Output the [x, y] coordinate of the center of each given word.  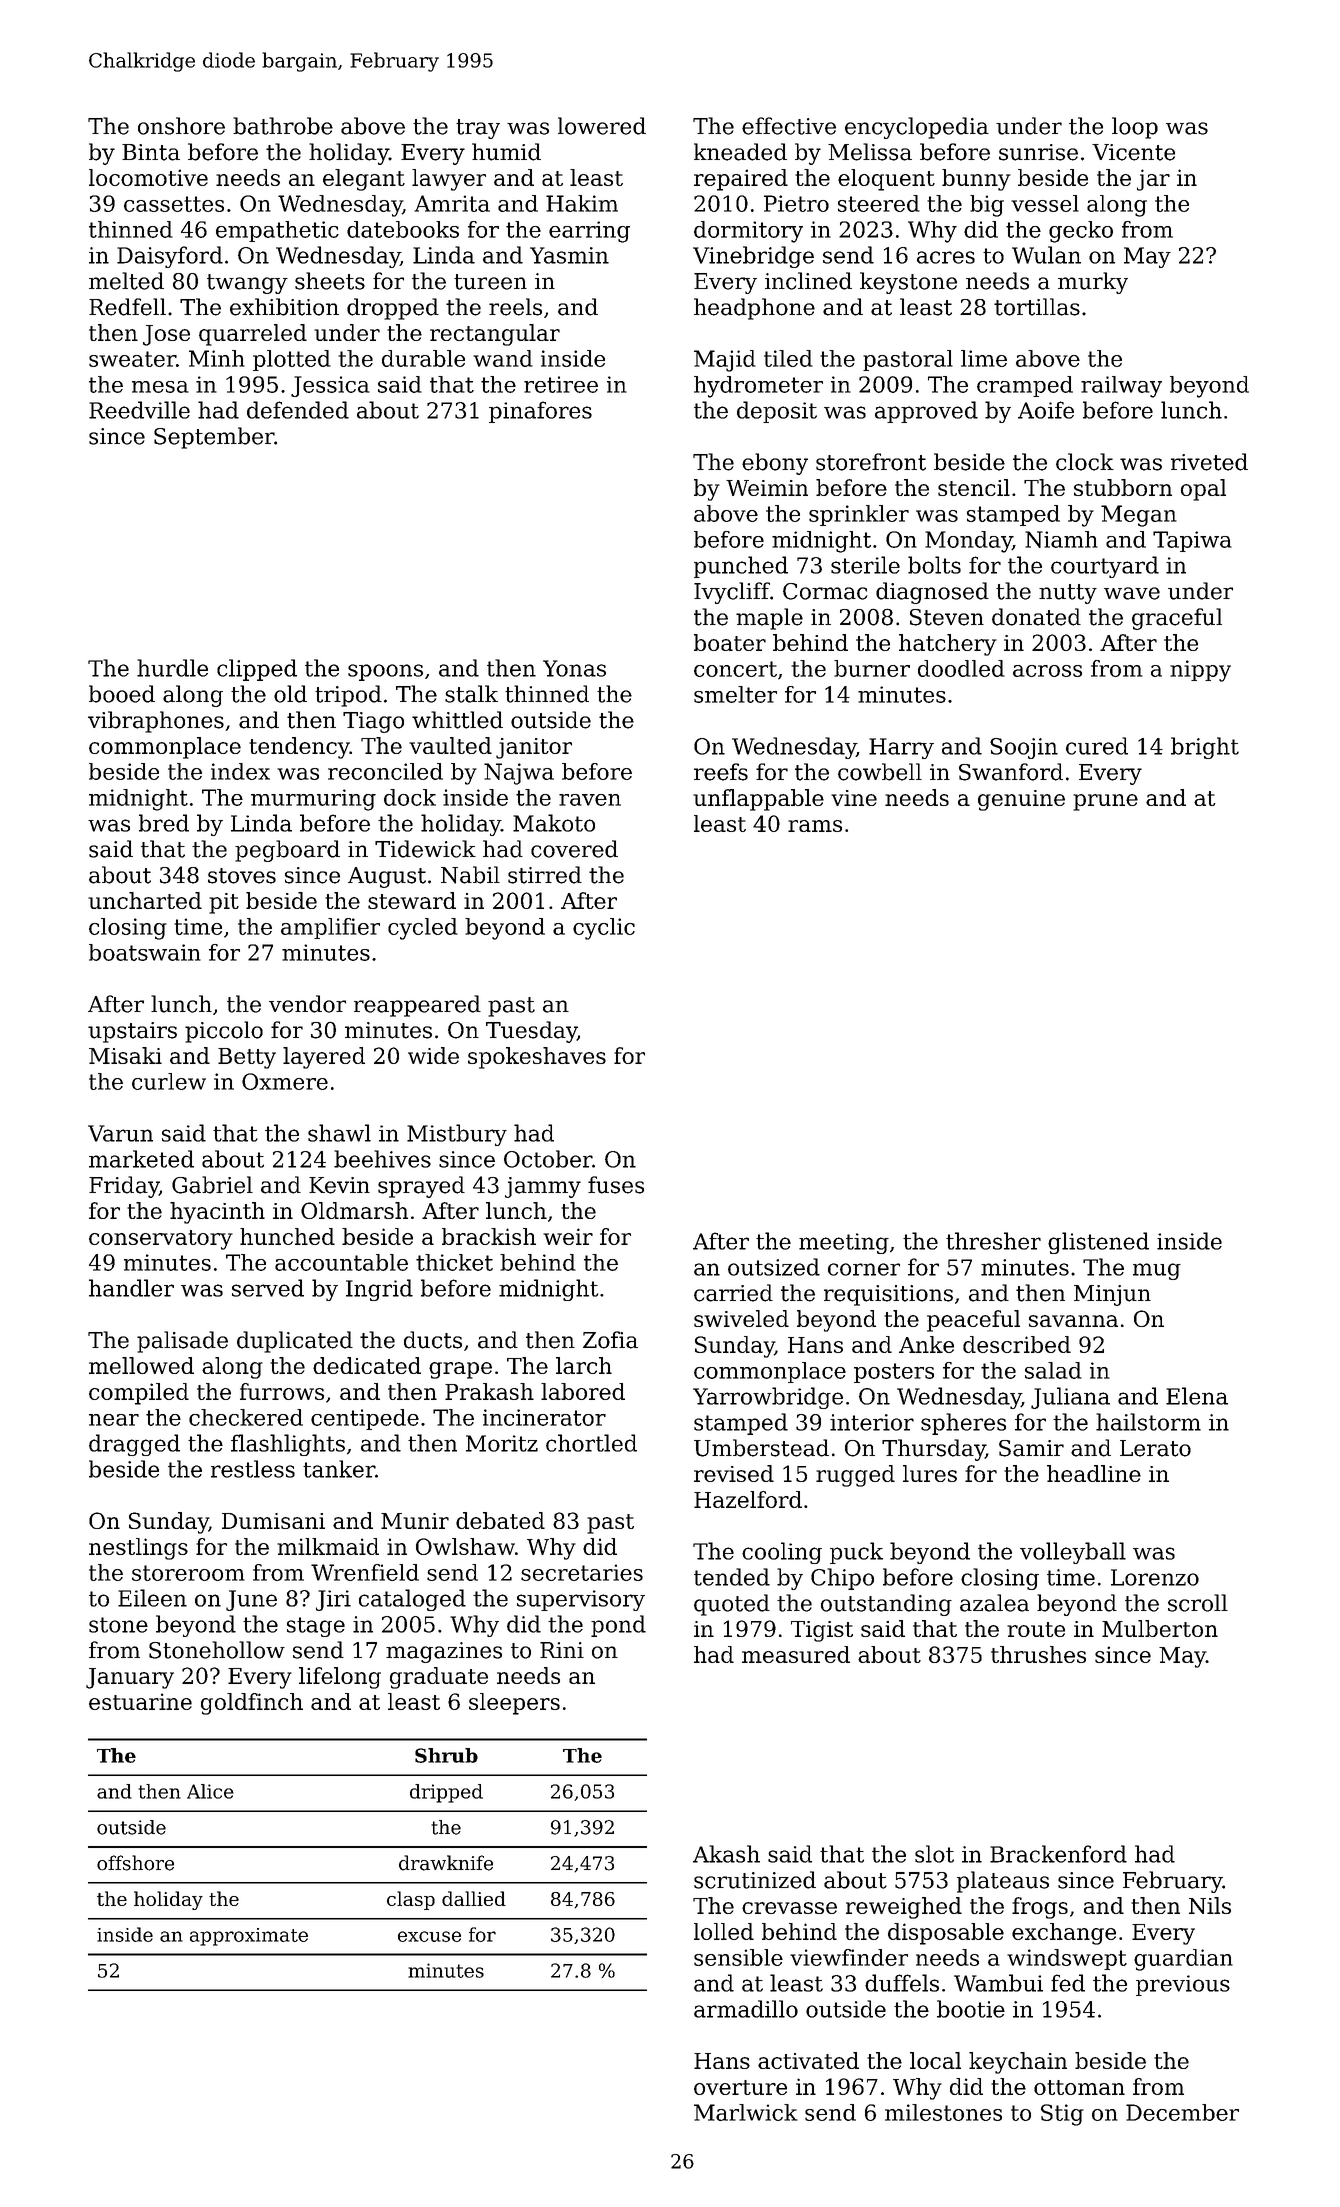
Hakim [582, 203]
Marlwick [746, 2112]
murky [1093, 283]
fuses [616, 1185]
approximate [249, 1937]
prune [1105, 802]
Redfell [127, 307]
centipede [365, 1419]
